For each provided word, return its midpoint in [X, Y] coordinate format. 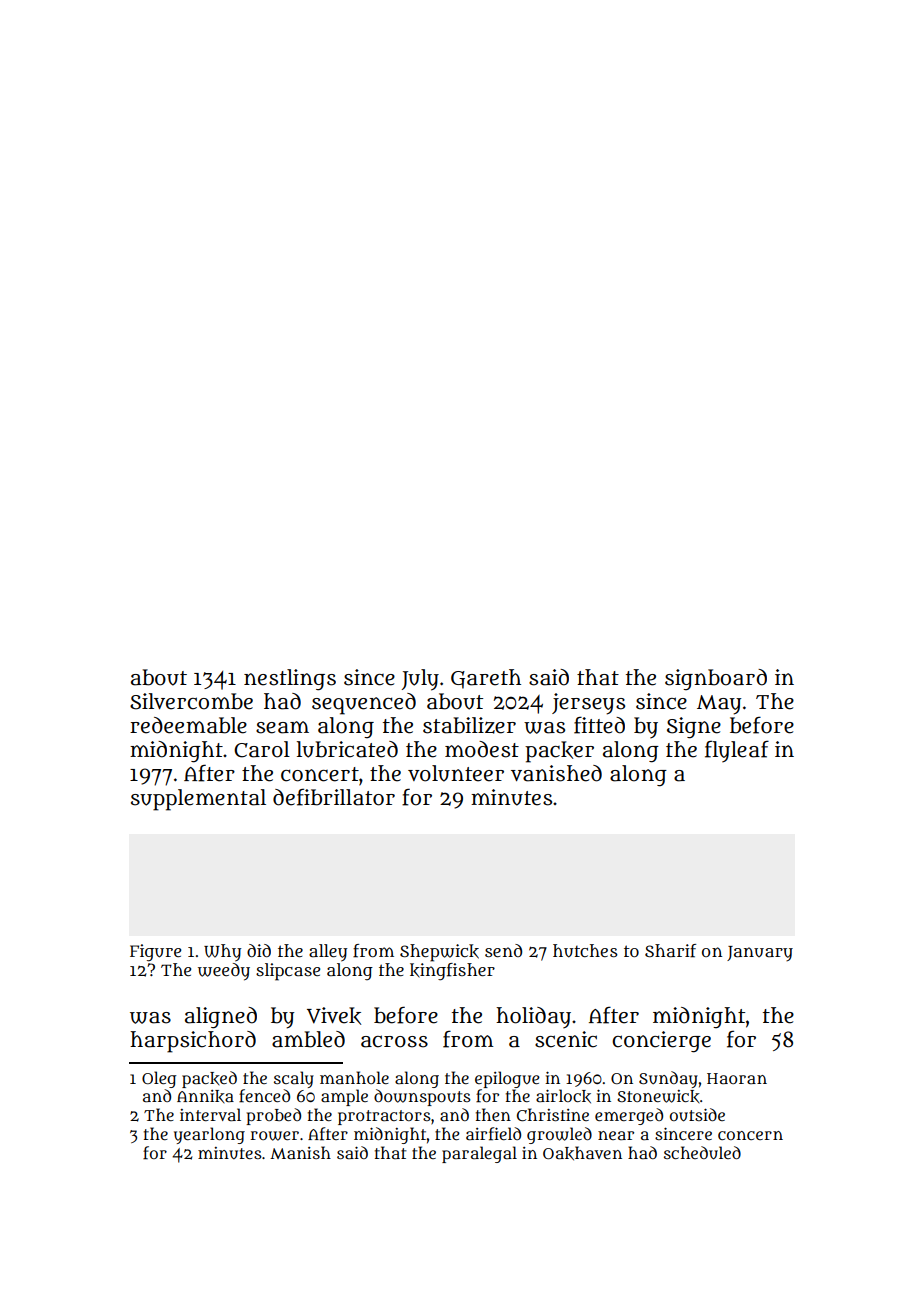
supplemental [198, 800]
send [503, 950]
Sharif [670, 951]
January [760, 953]
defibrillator [334, 797]
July [420, 680]
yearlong [209, 1135]
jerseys [588, 704]
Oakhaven [582, 1153]
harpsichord [193, 1042]
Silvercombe [191, 701]
